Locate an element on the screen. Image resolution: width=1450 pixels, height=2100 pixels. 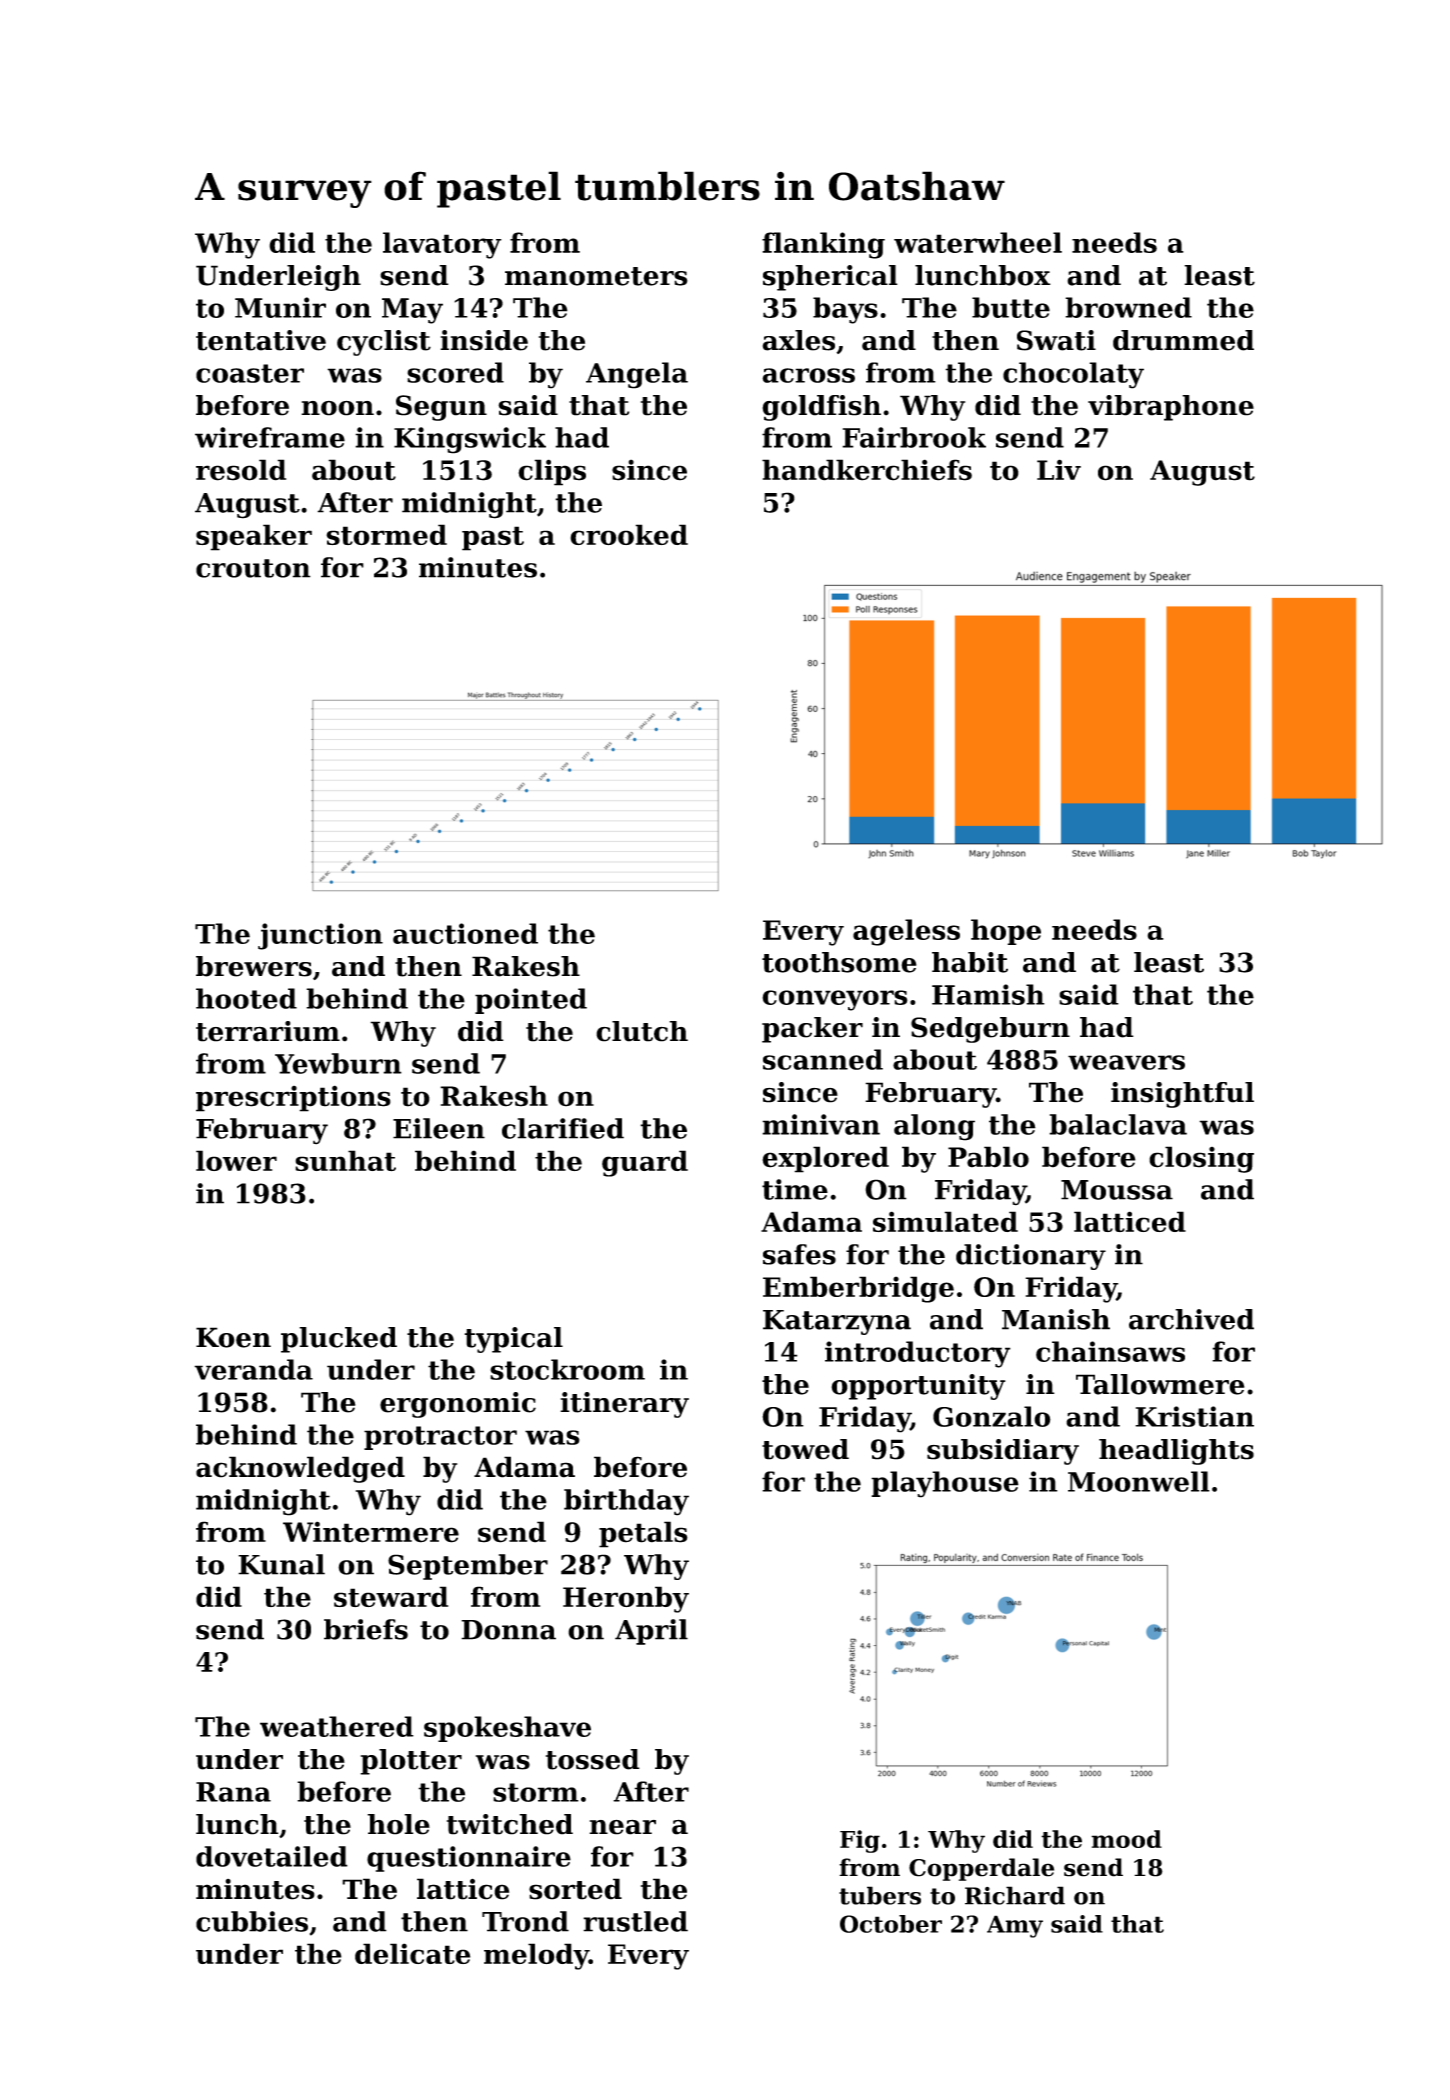
Amy is located at coordinates (1015, 1926).
